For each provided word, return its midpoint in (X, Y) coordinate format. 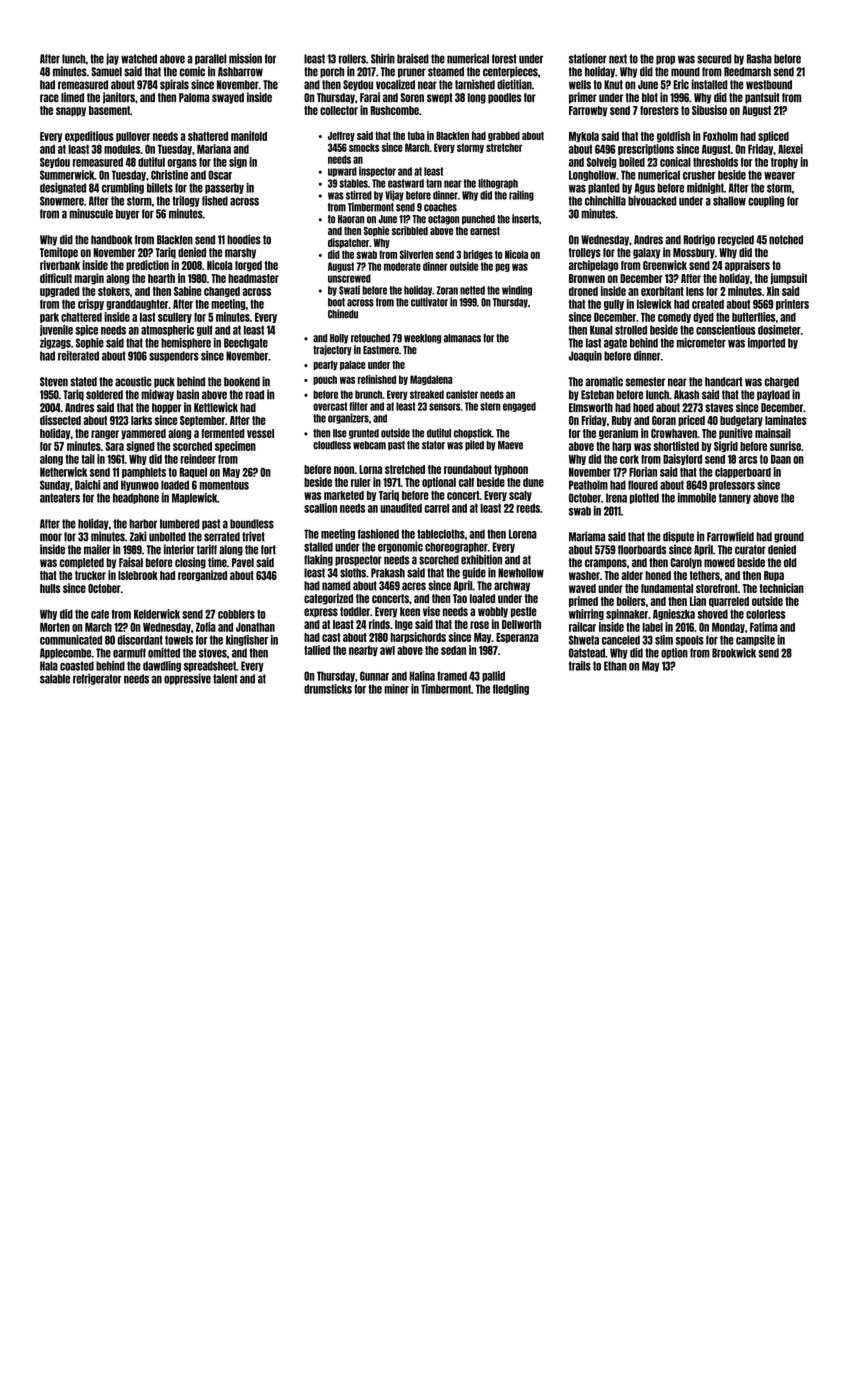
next (618, 59)
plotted (644, 498)
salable (55, 679)
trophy (784, 163)
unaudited (401, 508)
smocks (364, 147)
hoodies (244, 239)
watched (139, 59)
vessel (260, 433)
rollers (352, 59)
